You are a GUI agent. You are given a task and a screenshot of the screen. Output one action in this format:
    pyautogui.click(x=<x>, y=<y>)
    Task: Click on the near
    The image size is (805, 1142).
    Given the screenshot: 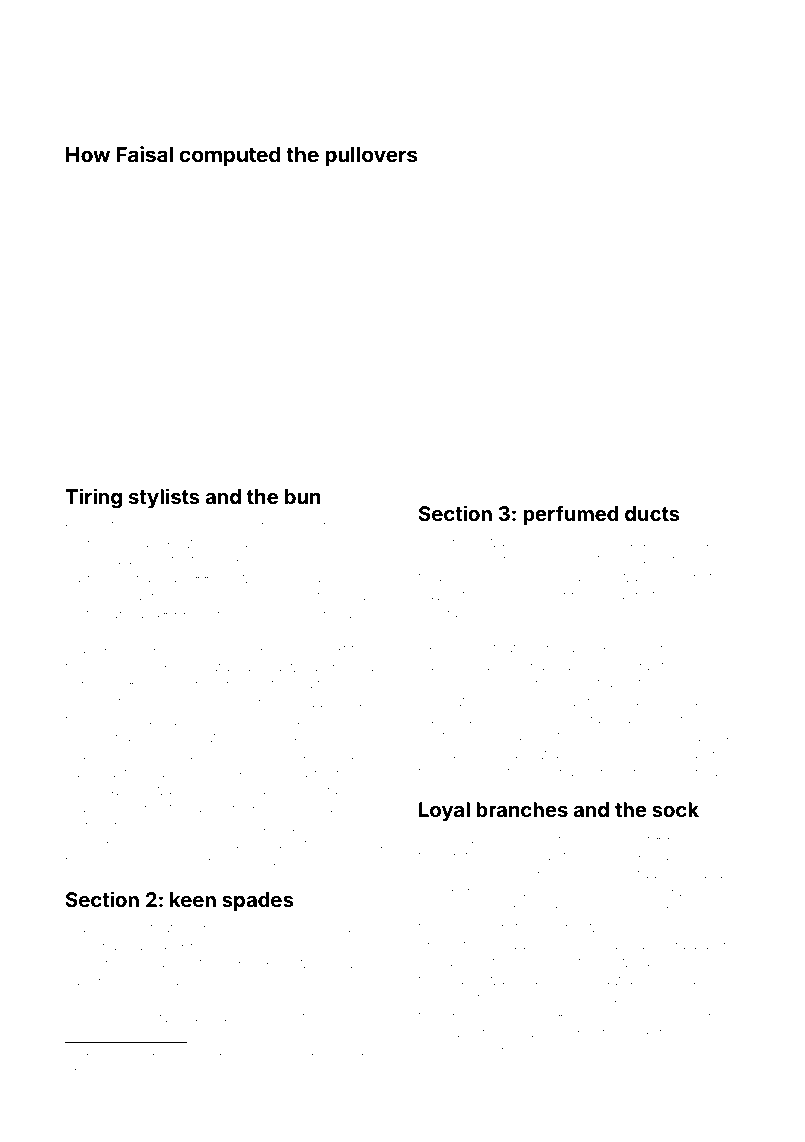 What is the action you would take?
    pyautogui.click(x=688, y=702)
